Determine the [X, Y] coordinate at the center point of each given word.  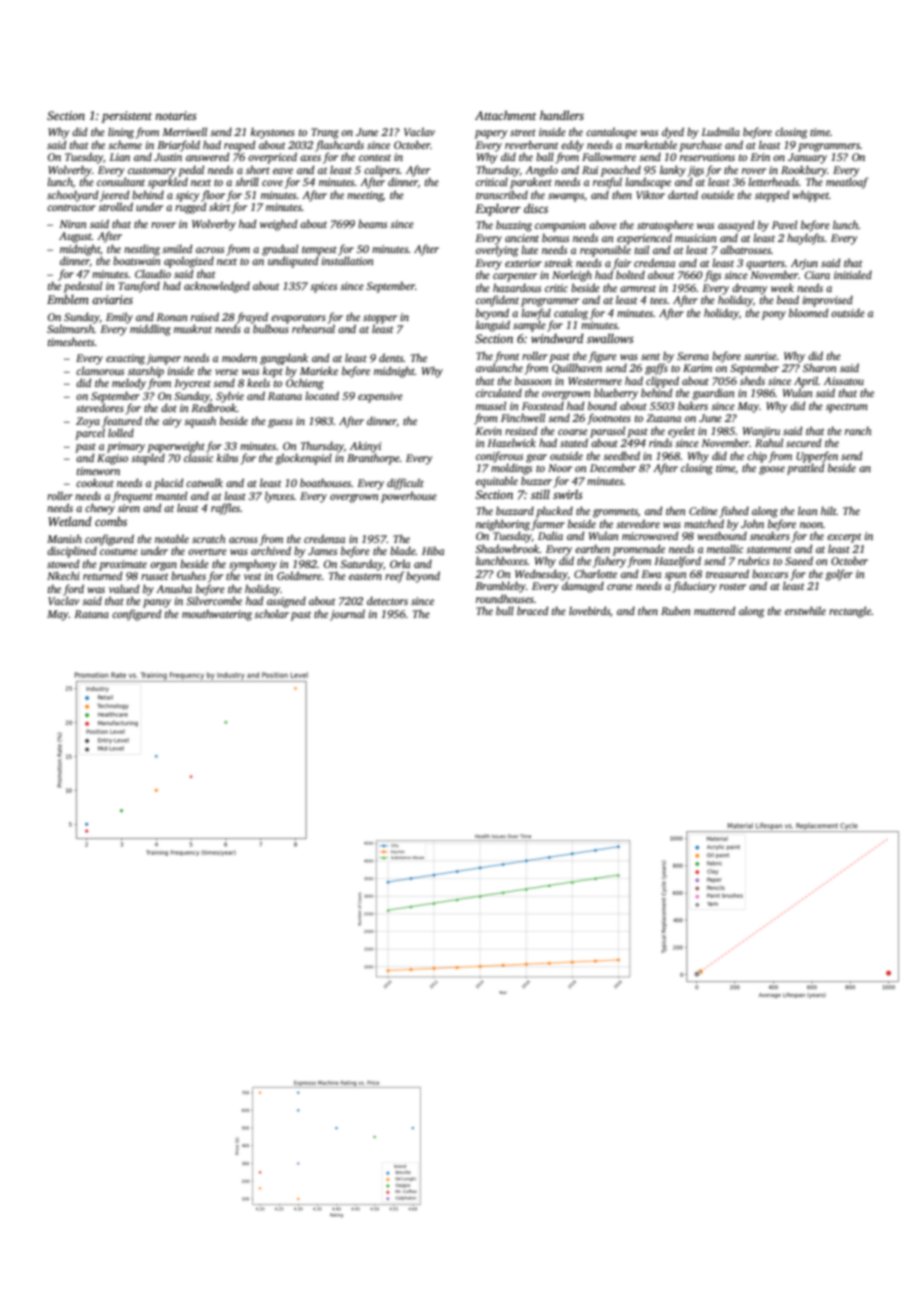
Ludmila [720, 131]
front [507, 357]
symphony [253, 565]
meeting [365, 196]
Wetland [70, 521]
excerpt [844, 538]
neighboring [503, 525]
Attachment [506, 115]
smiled [177, 248]
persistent [126, 117]
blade [403, 550]
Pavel [784, 224]
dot [169, 407]
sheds [752, 380]
